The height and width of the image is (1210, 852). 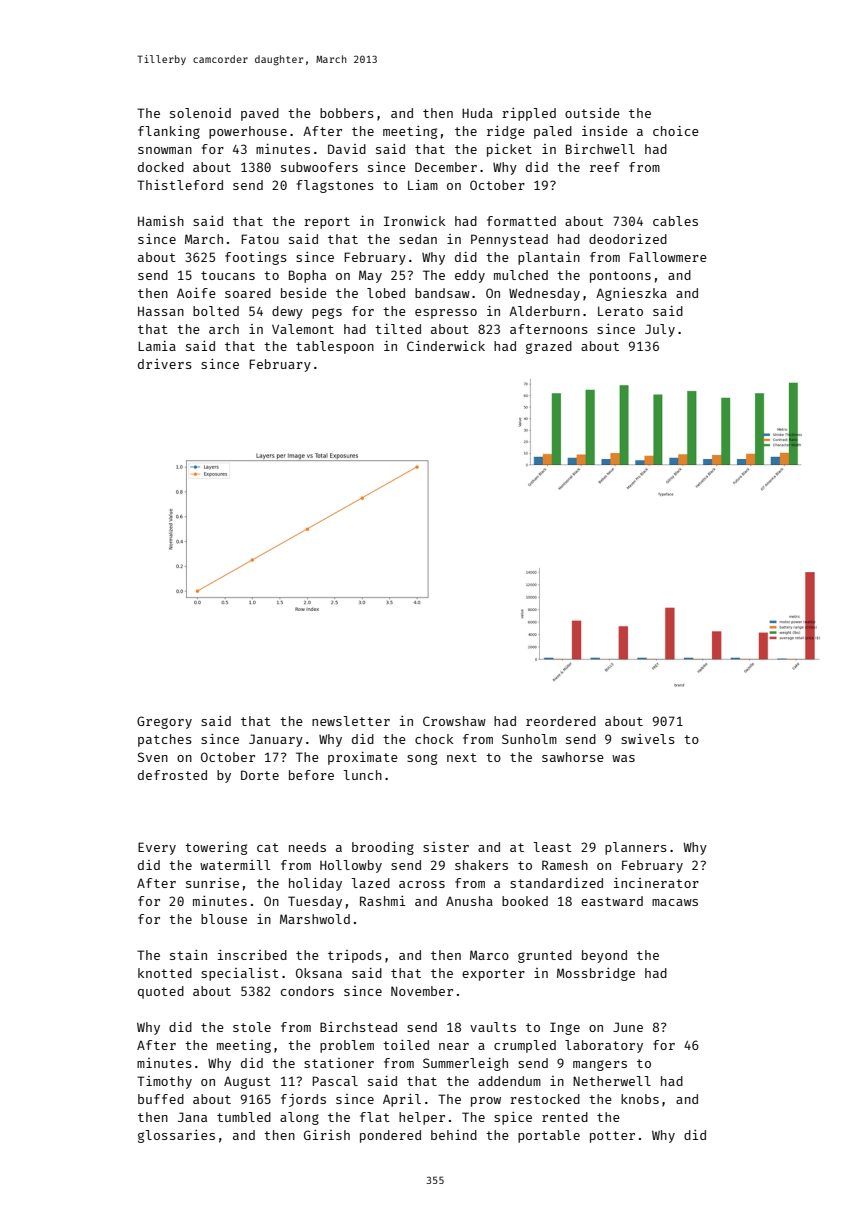 What do you see at coordinates (675, 902) in the image?
I see `macaws` at bounding box center [675, 902].
